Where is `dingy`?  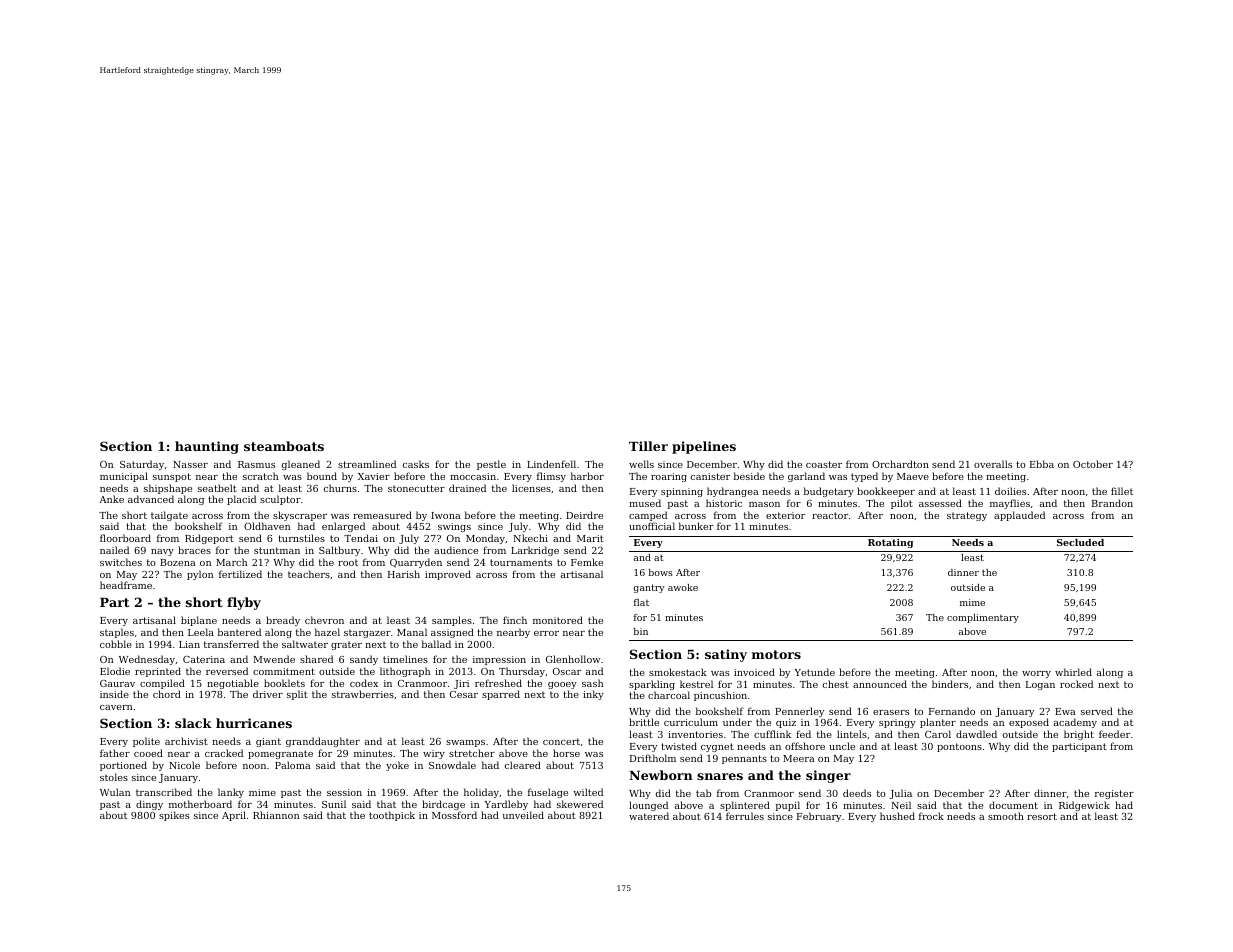
dingy is located at coordinates (149, 805).
